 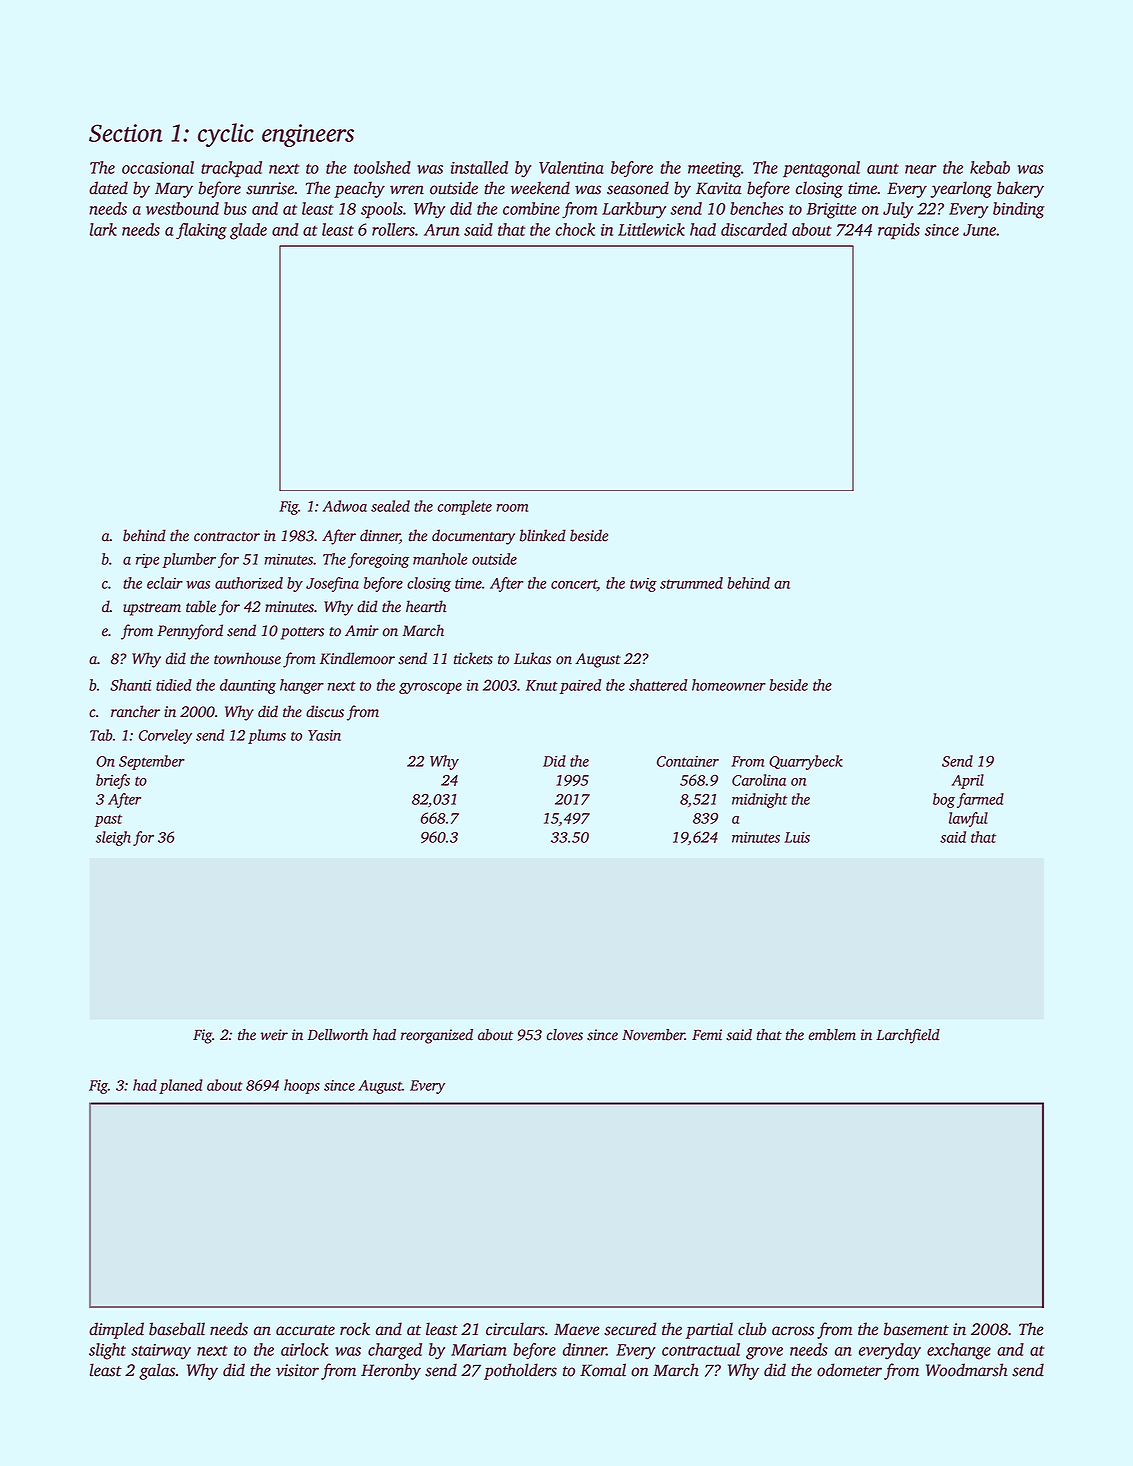 I want to click on hoops, so click(x=302, y=1086).
